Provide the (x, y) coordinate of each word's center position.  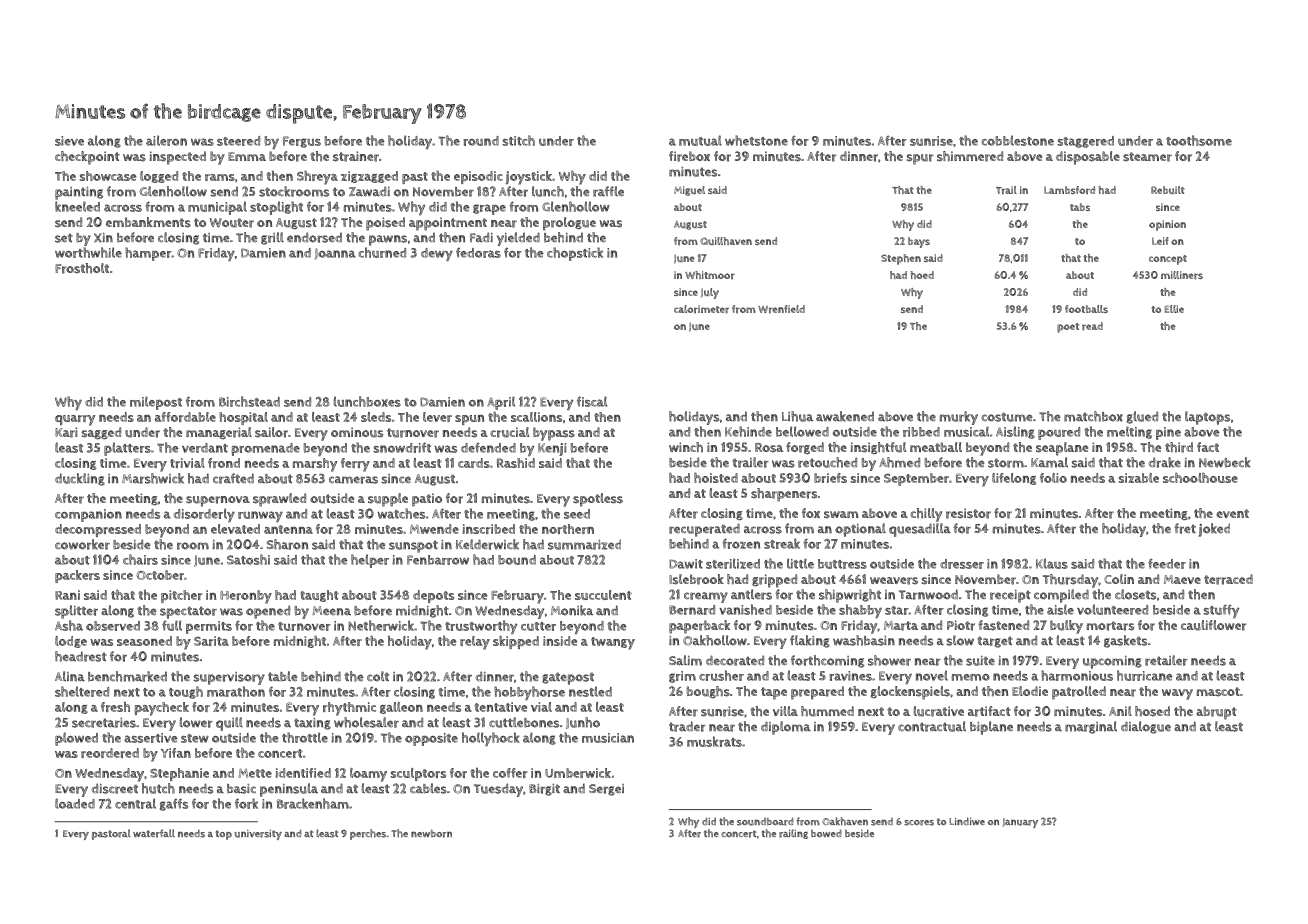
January (1020, 823)
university (258, 835)
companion (88, 515)
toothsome (1199, 140)
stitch (518, 140)
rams (220, 177)
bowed (826, 833)
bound (517, 560)
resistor (968, 513)
